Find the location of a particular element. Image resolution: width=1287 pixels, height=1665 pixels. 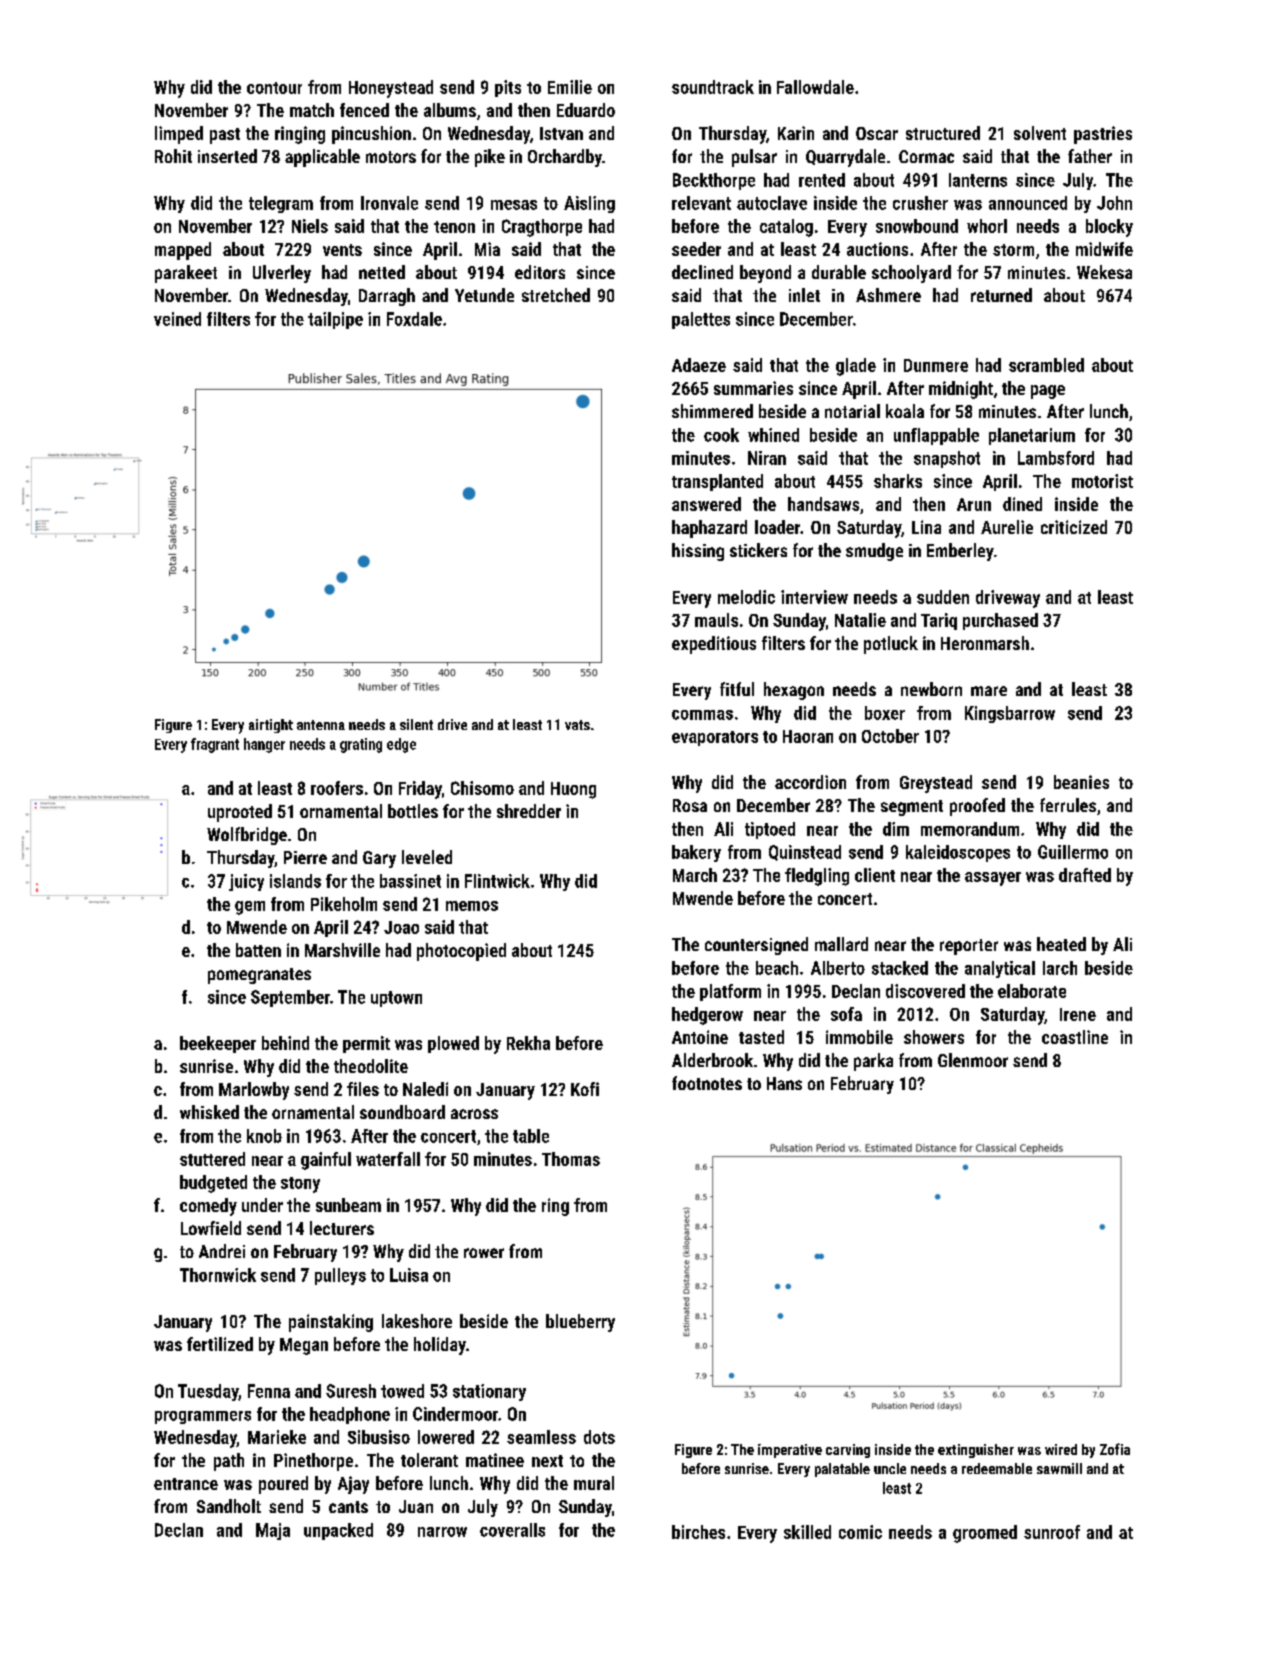

rower is located at coordinates (484, 1253).
